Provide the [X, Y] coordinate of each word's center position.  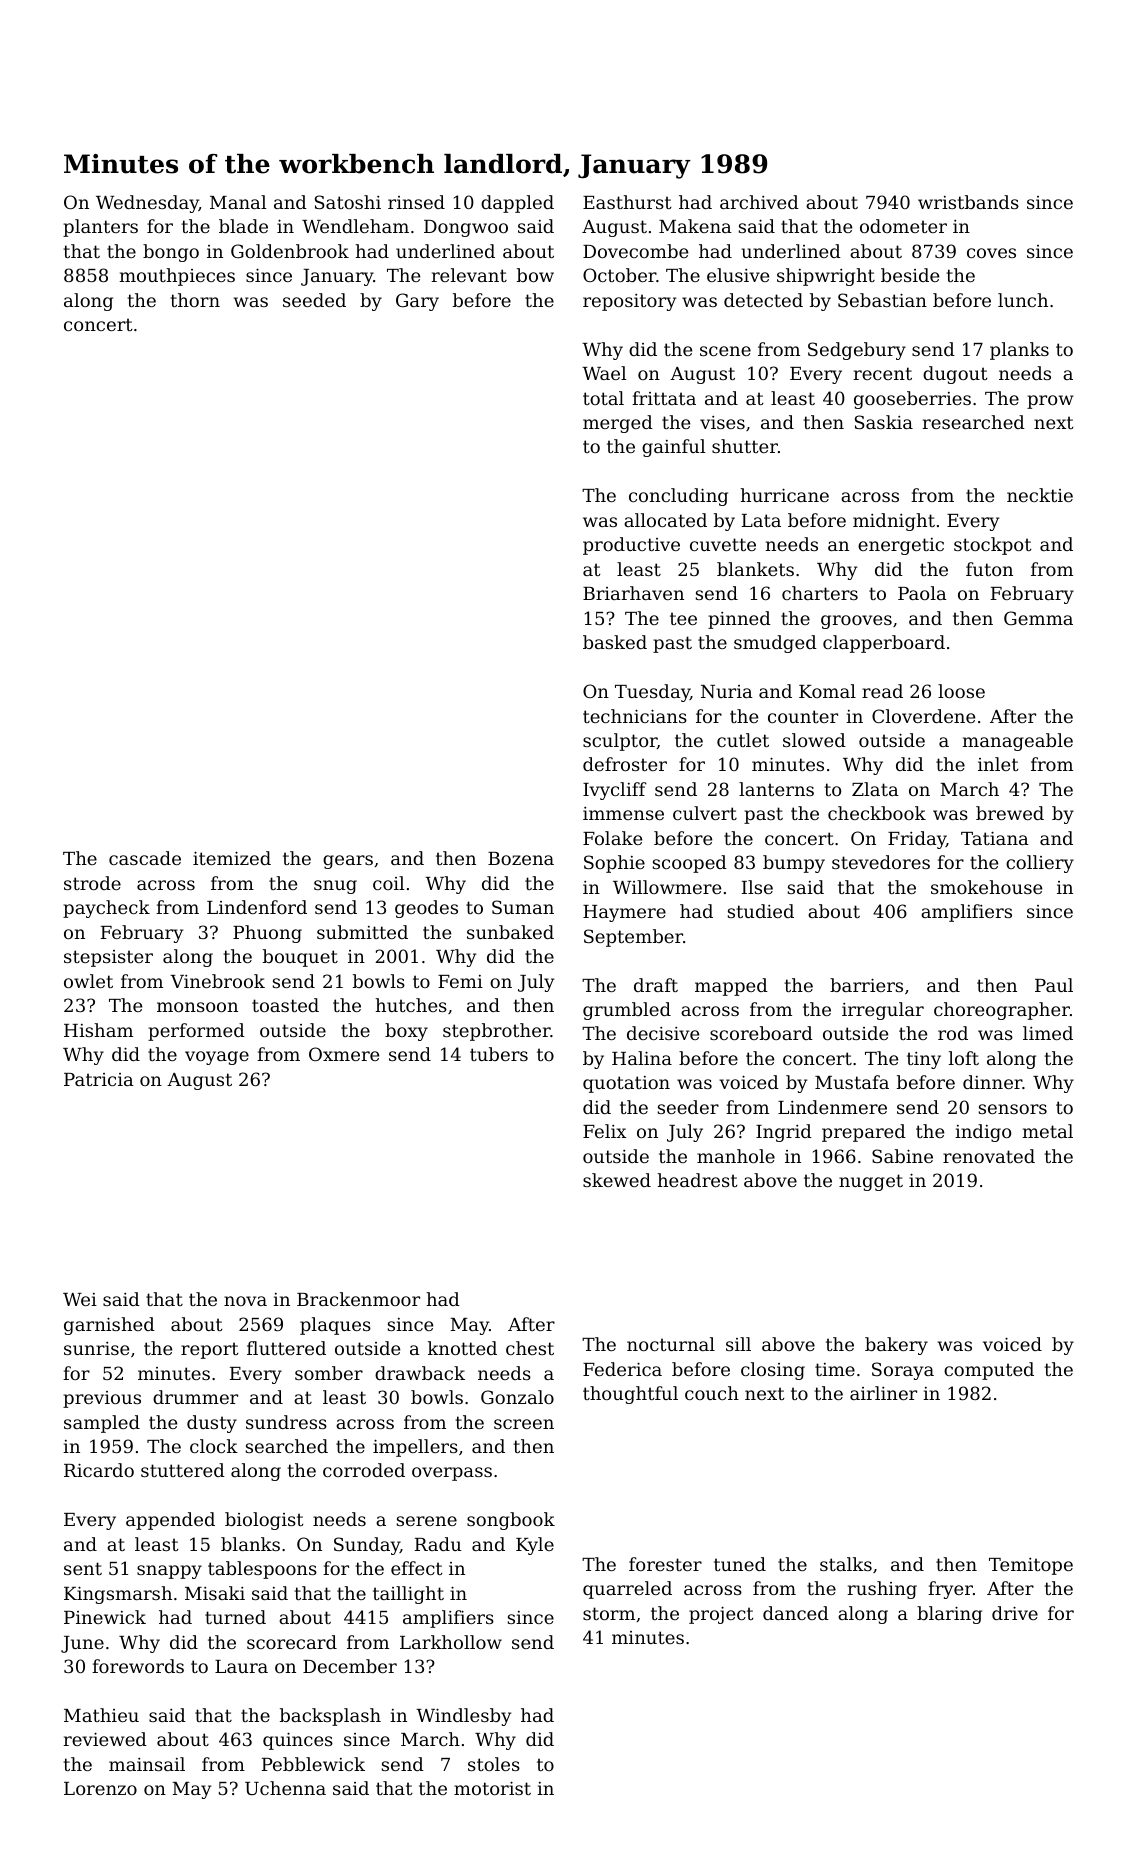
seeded [314, 300]
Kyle [535, 1546]
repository [629, 302]
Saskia [884, 422]
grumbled [627, 1011]
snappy [169, 1572]
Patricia [99, 1079]
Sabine [902, 1156]
